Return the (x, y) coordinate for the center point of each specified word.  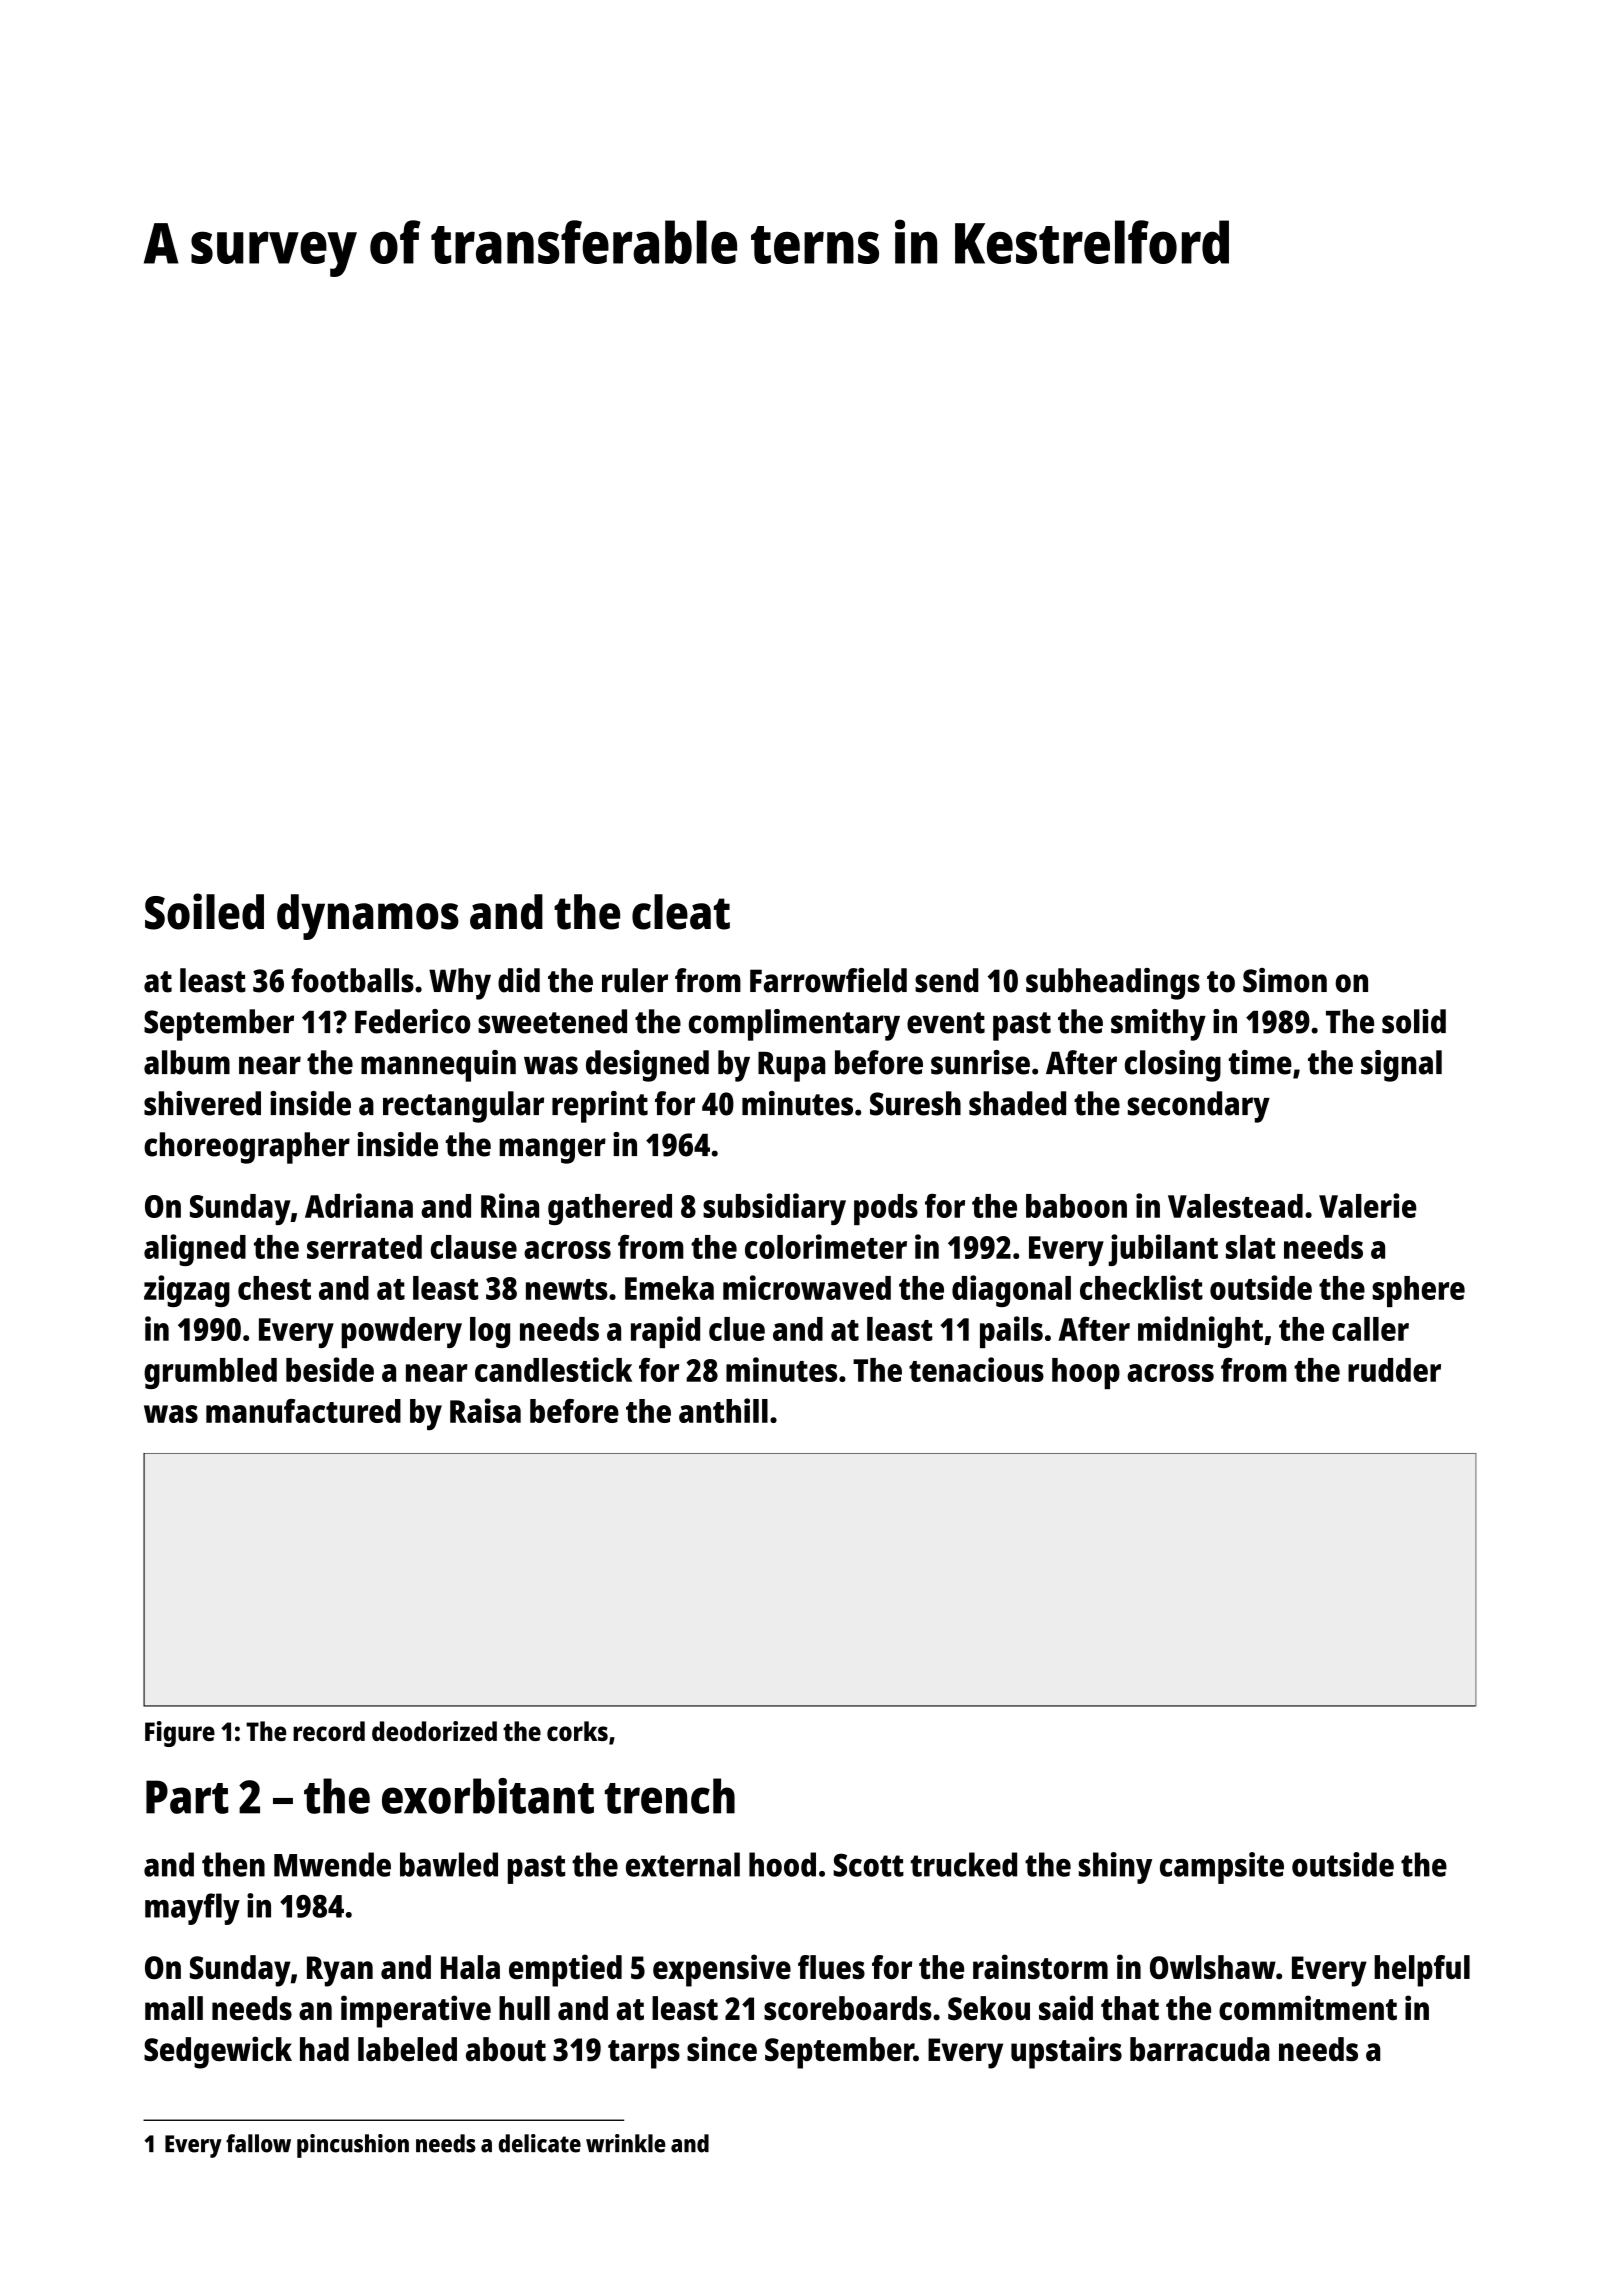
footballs (352, 980)
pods (886, 1209)
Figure (180, 1734)
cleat (681, 912)
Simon (1285, 980)
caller (1370, 1329)
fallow (258, 2143)
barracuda (1200, 2049)
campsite (1222, 1868)
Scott (868, 1865)
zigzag (187, 1291)
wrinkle (626, 2143)
